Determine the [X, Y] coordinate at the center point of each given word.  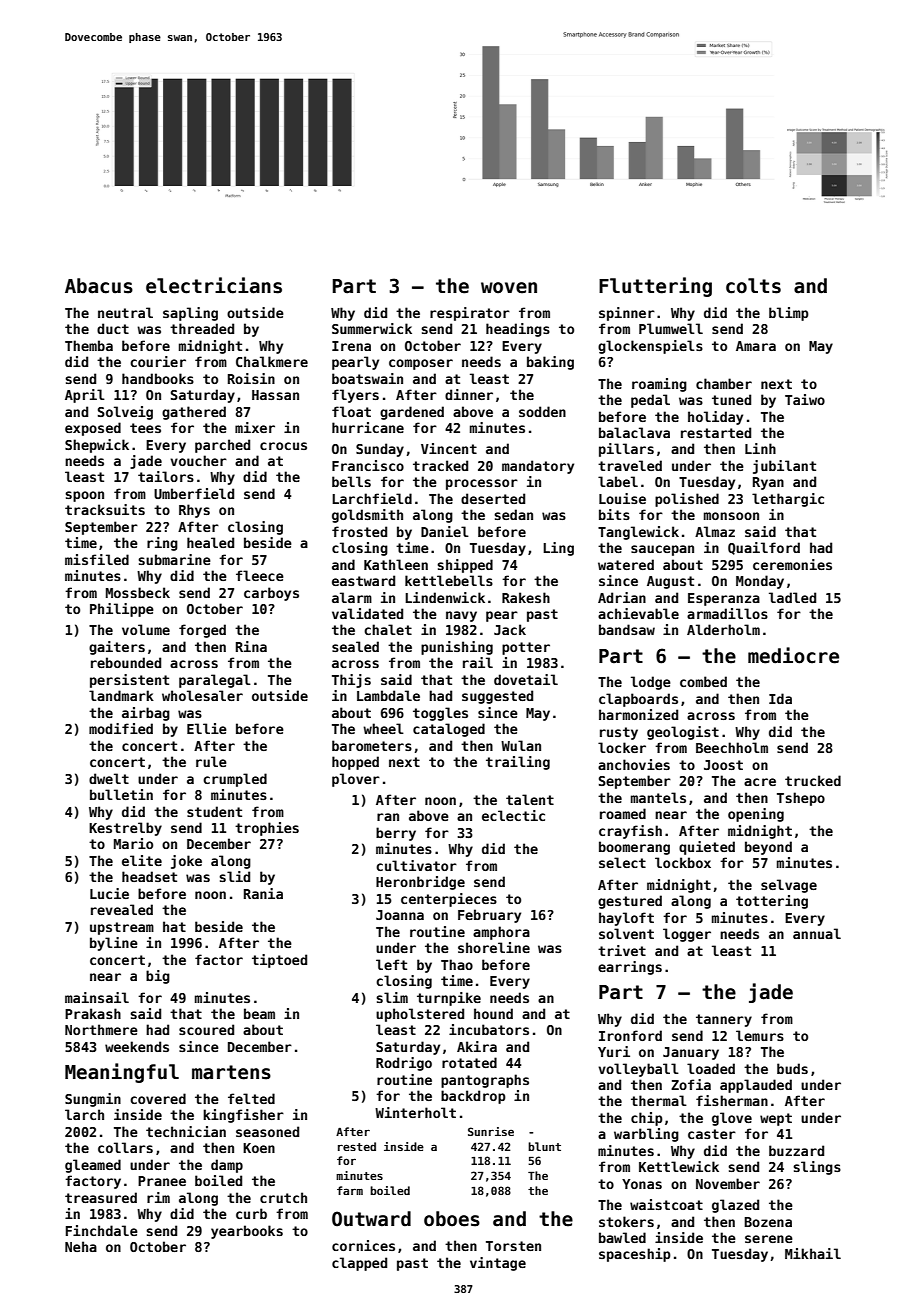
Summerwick [372, 328]
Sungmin [93, 1100]
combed [703, 681]
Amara [756, 346]
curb [251, 1213]
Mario [133, 843]
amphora [501, 933]
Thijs [351, 681]
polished [687, 500]
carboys [271, 594]
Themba [89, 345]
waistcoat [666, 1204]
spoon [84, 496]
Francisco [368, 465]
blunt [544, 1146]
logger [687, 935]
